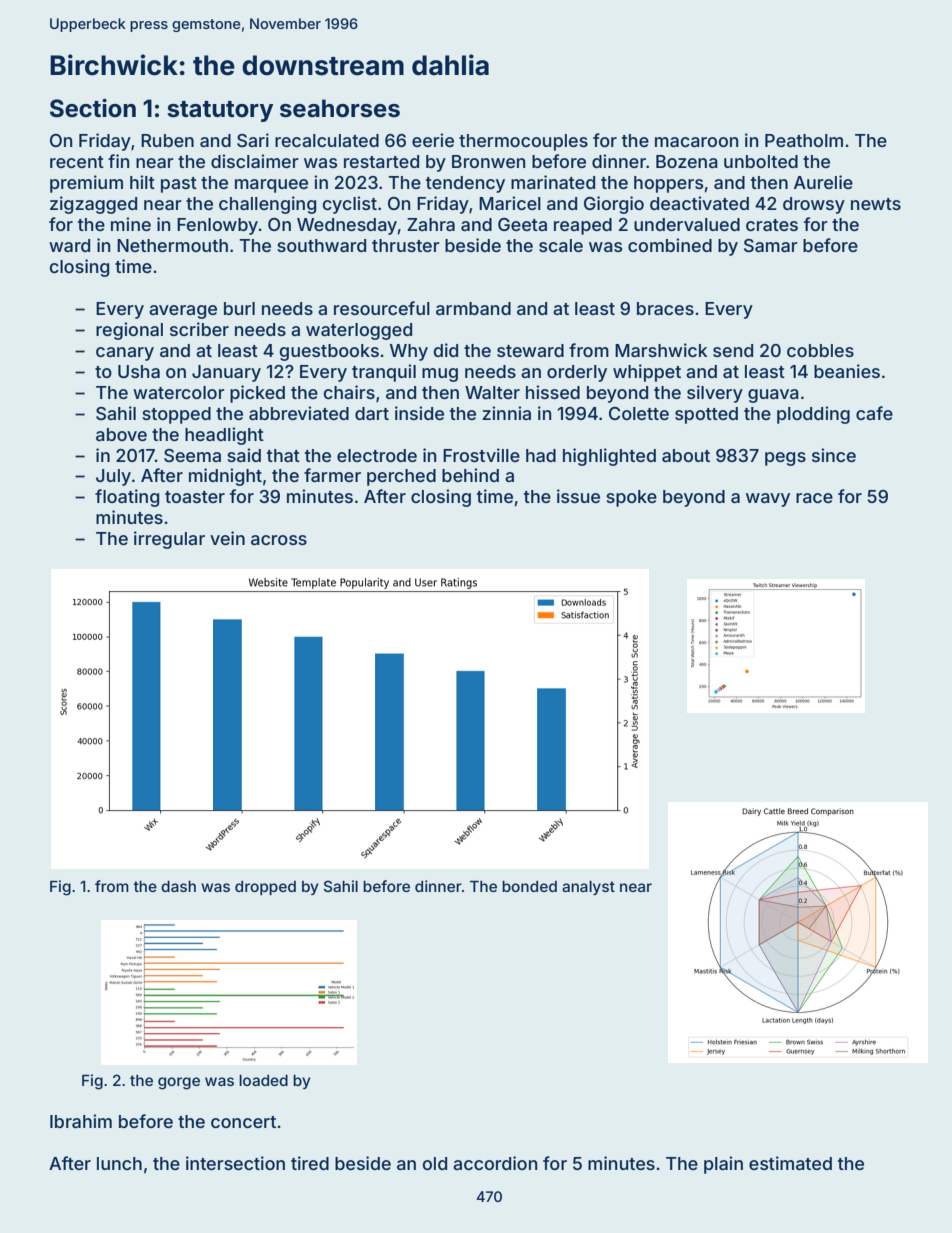  Describe the element at coordinates (495, 1163) in the image. I see `accordion` at that location.
